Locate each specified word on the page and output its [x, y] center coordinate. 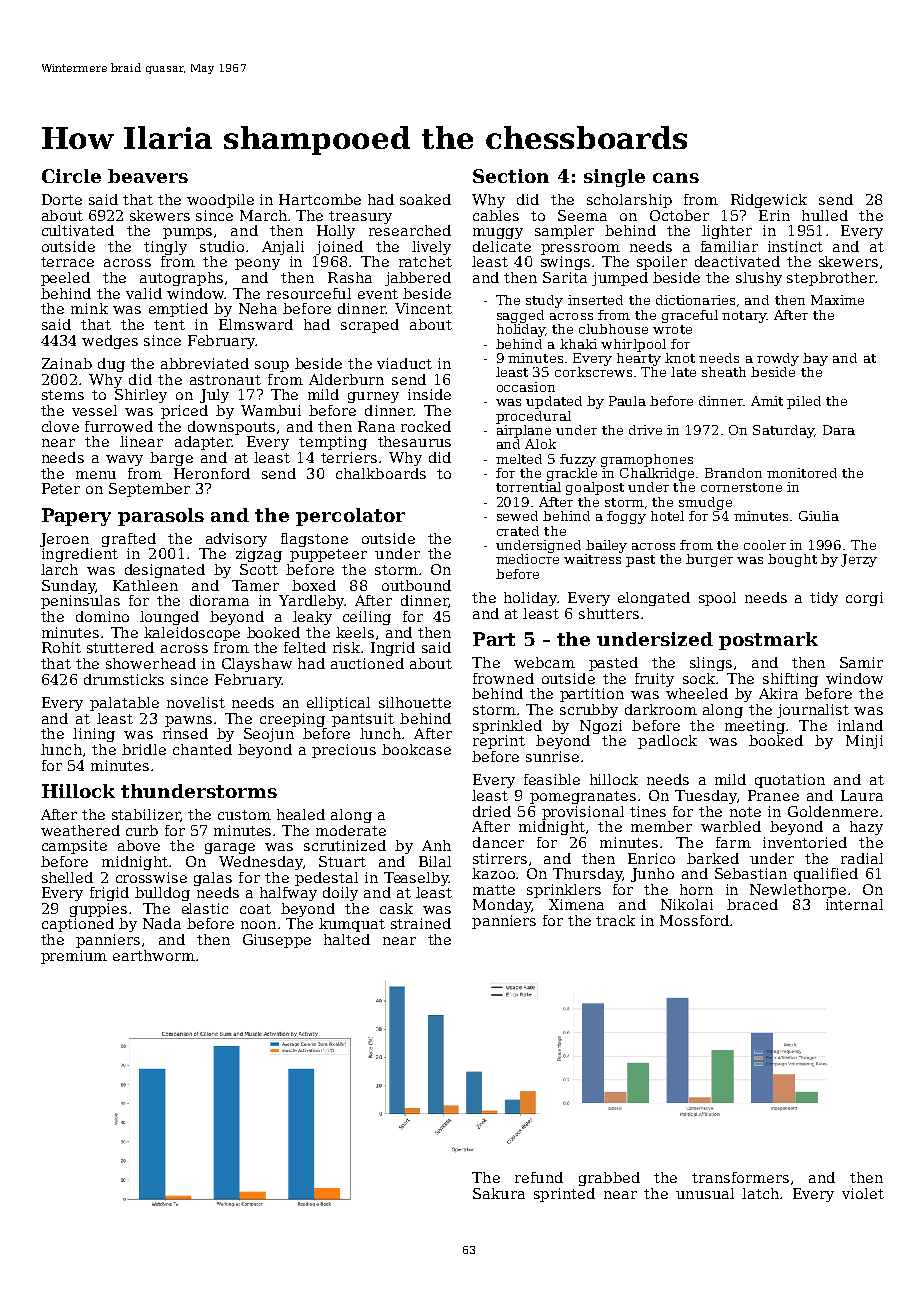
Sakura [499, 1193]
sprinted [564, 1195]
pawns [188, 721]
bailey [606, 546]
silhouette [415, 702]
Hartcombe [320, 199]
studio [222, 246]
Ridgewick [769, 201]
